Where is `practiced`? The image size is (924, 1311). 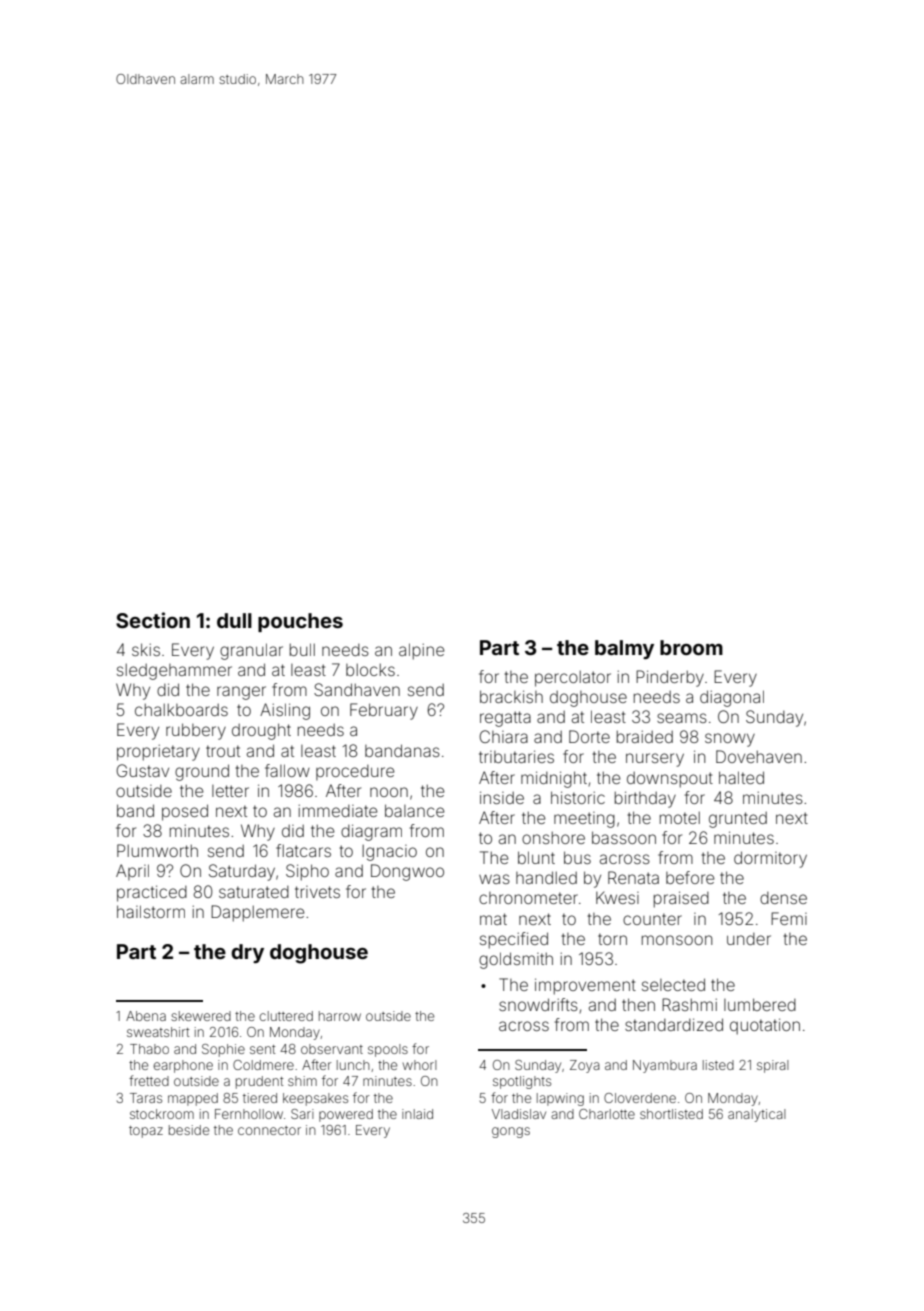 practiced is located at coordinates (152, 893).
